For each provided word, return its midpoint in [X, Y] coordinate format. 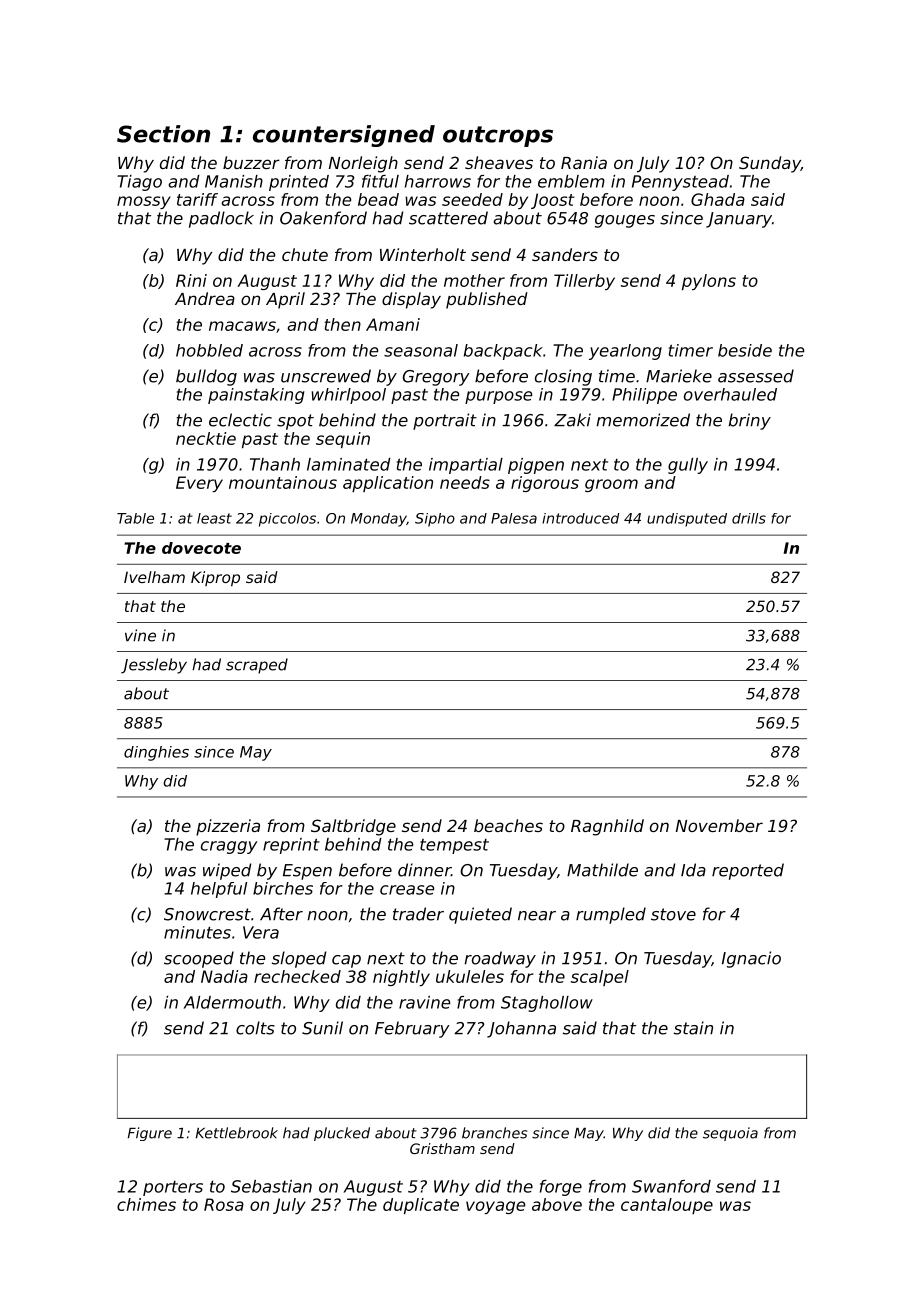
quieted [480, 915]
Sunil [322, 1028]
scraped [257, 666]
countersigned [344, 136]
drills [749, 518]
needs [465, 482]
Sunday [770, 164]
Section [163, 134]
